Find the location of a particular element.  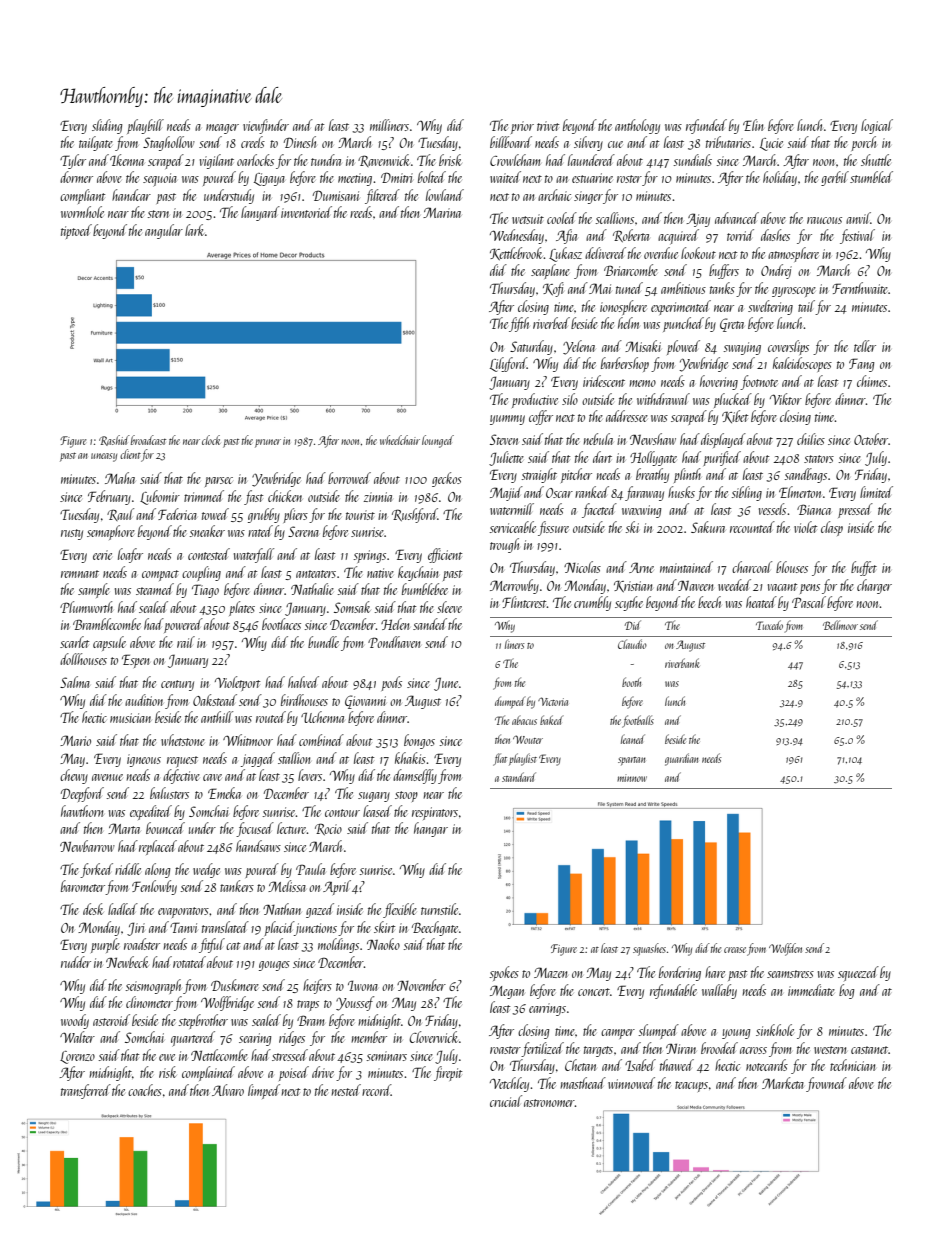

prior is located at coordinates (522, 127).
